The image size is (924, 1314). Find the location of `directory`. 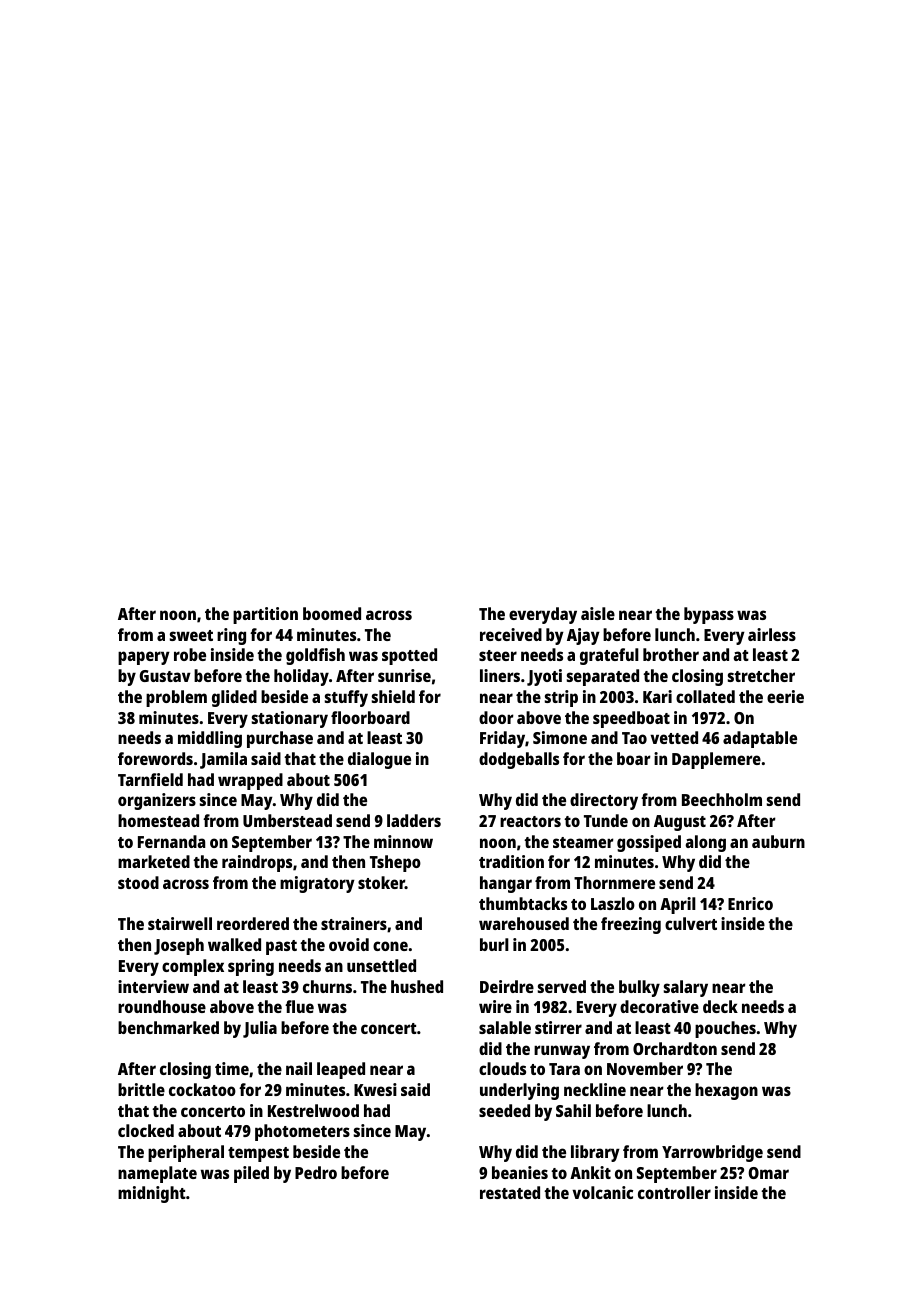

directory is located at coordinates (604, 801).
